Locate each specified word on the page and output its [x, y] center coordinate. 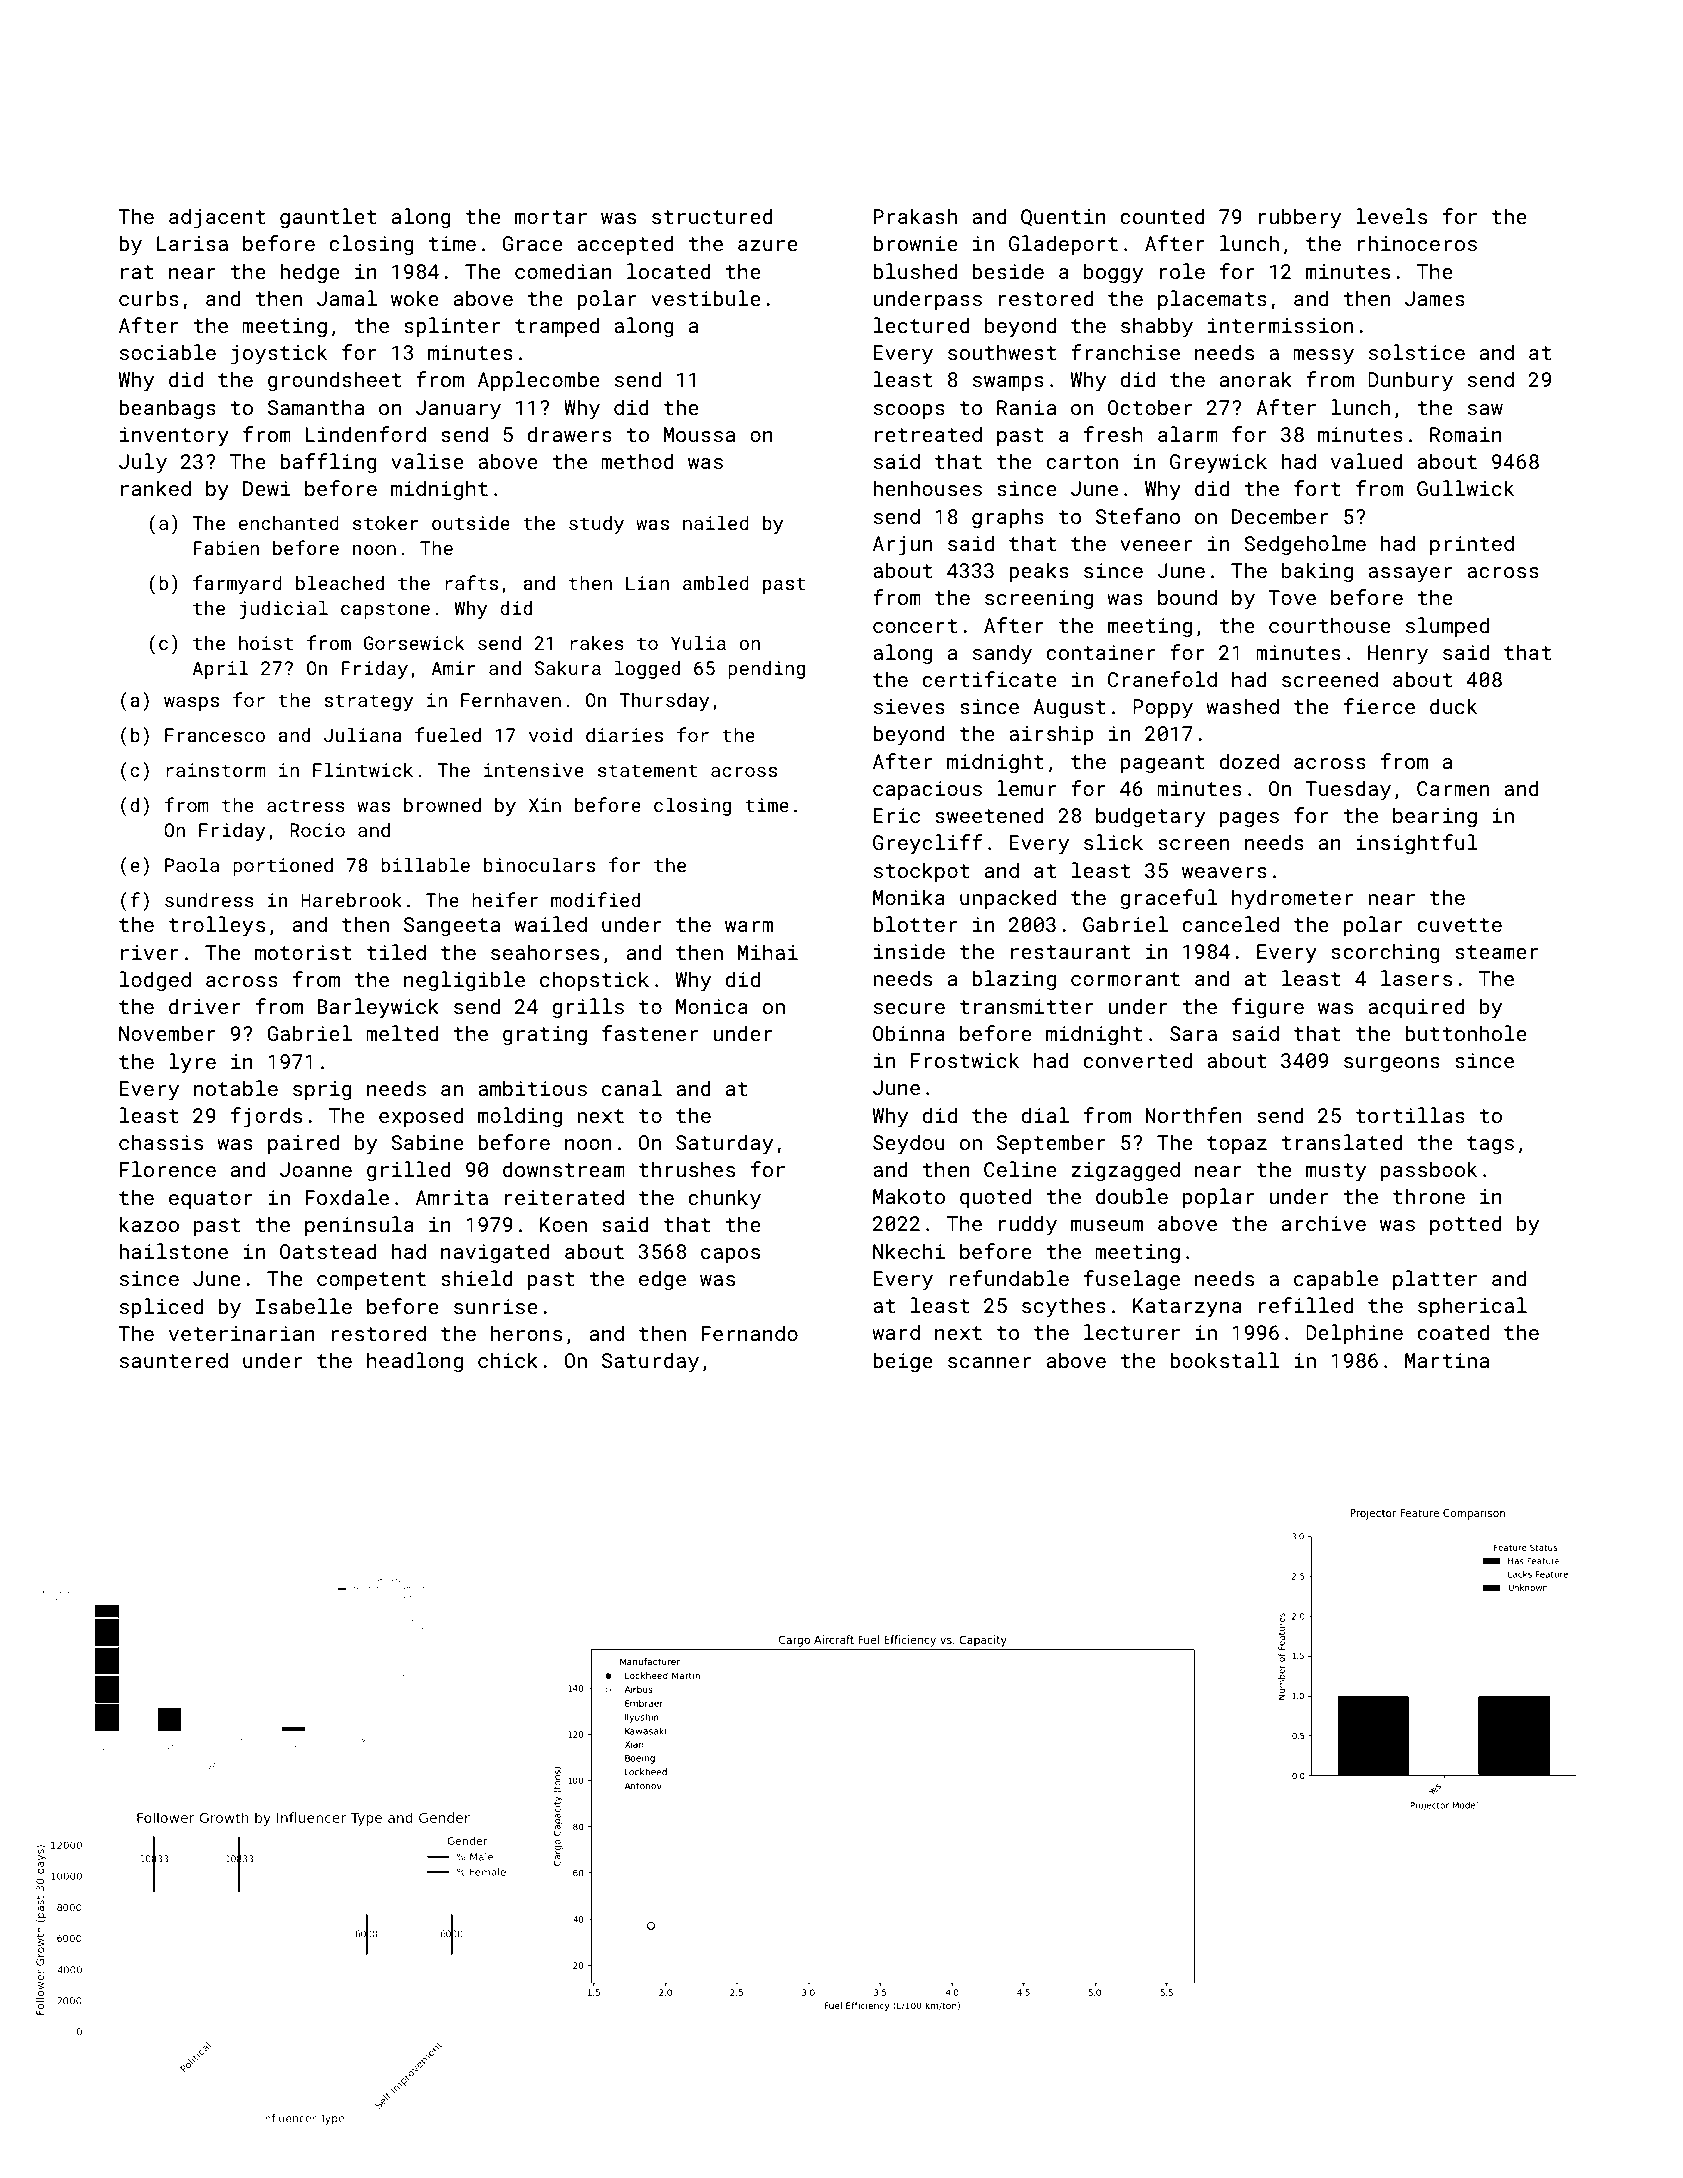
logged [647, 669]
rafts [471, 582]
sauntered [174, 1360]
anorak [1256, 379]
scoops [909, 411]
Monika [909, 897]
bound [1187, 597]
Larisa [192, 243]
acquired [1416, 1008]
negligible [464, 981]
